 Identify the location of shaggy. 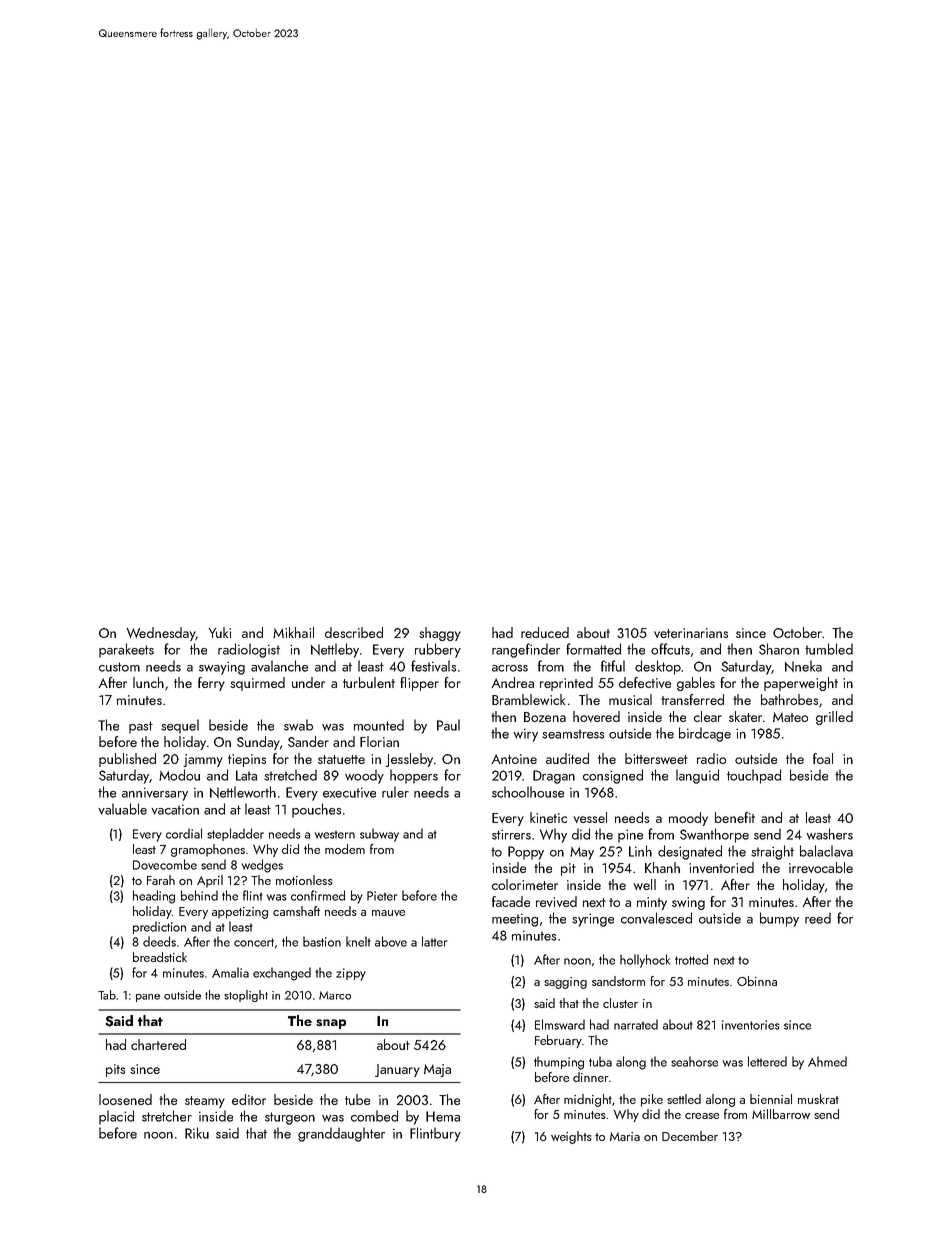
(440, 634).
